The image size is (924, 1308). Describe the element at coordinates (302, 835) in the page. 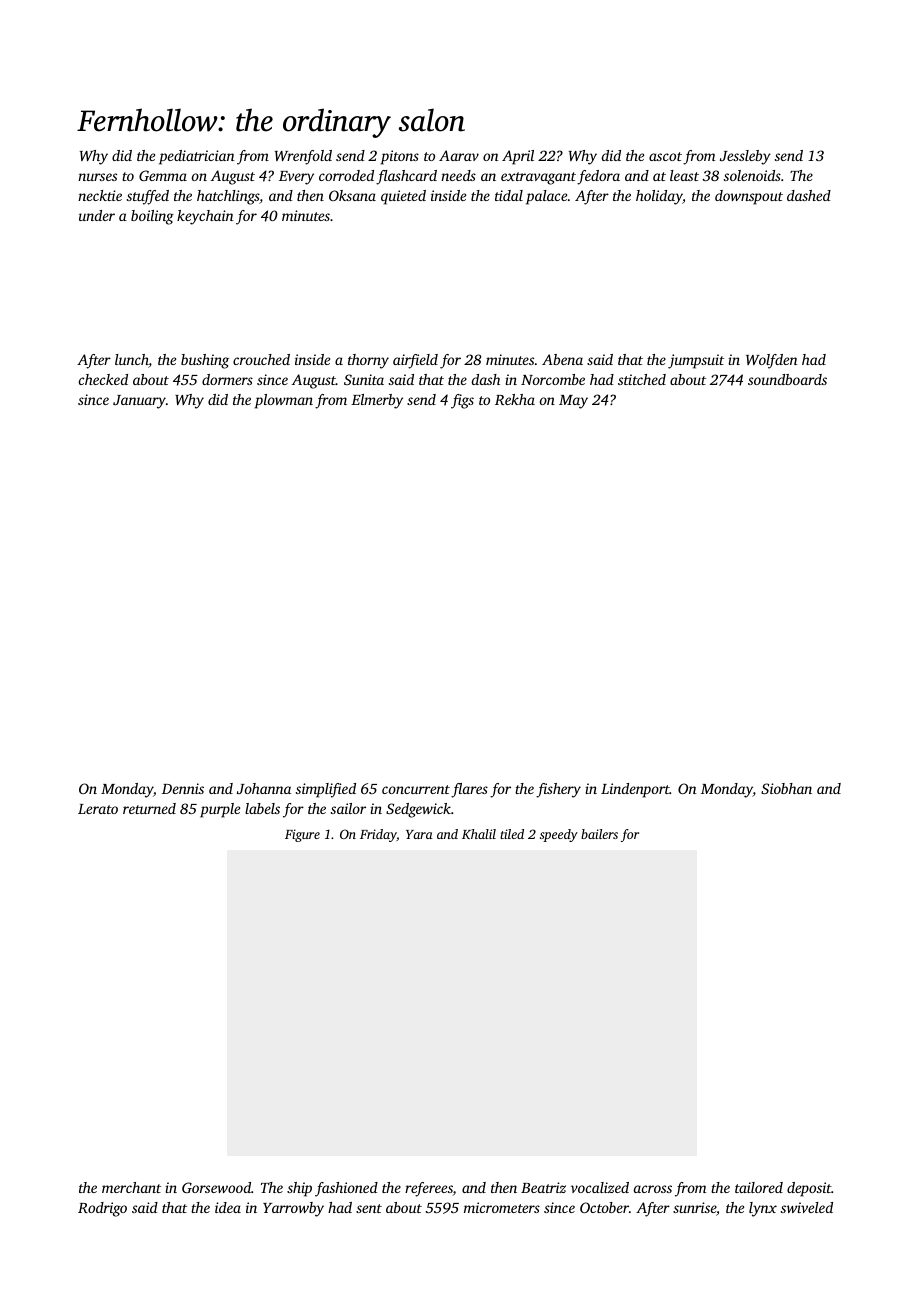

I see `Figure` at that location.
